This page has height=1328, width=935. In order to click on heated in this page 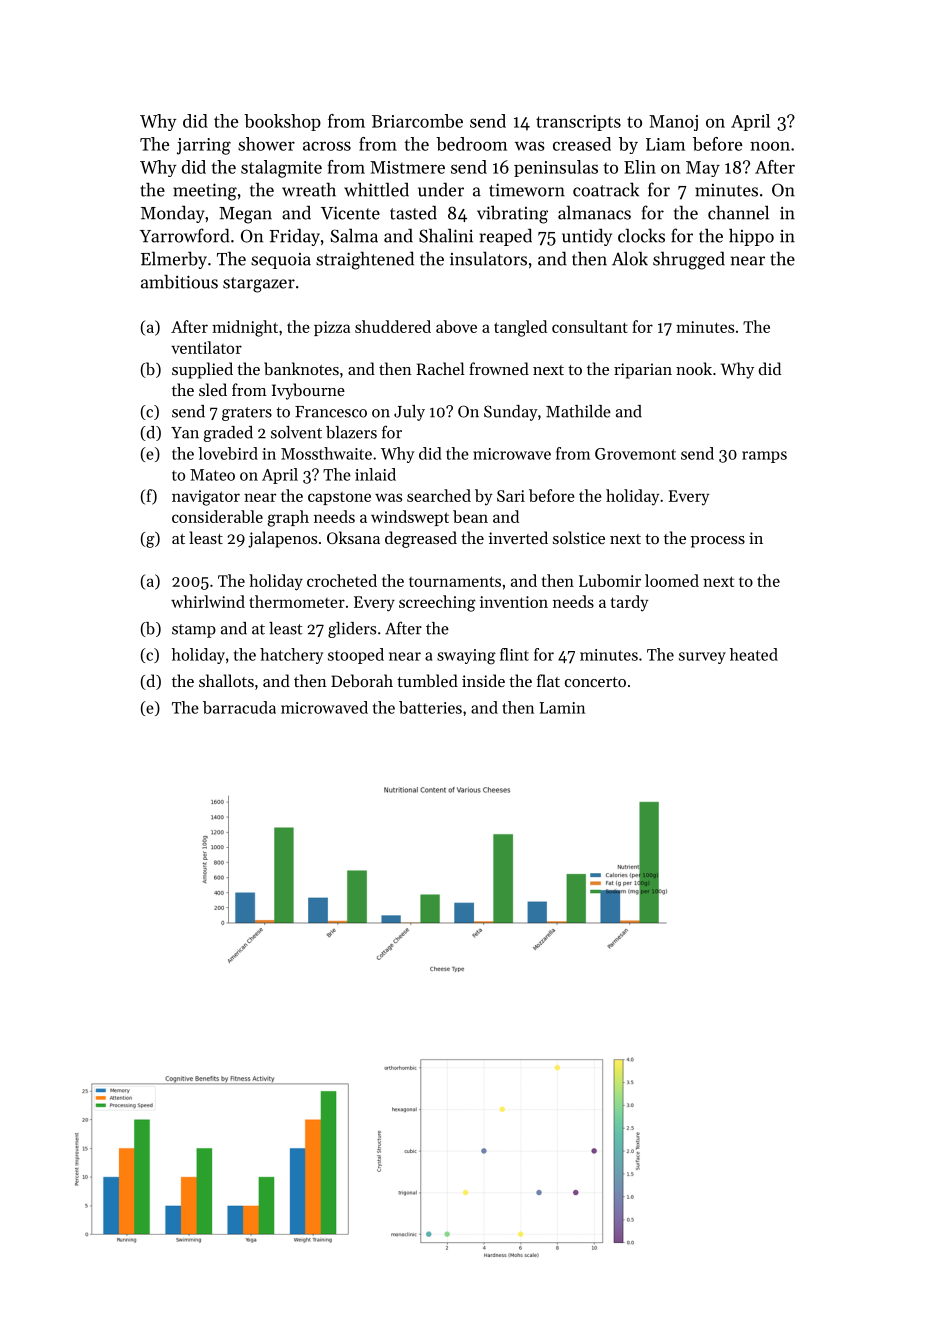, I will do `click(754, 654)`.
